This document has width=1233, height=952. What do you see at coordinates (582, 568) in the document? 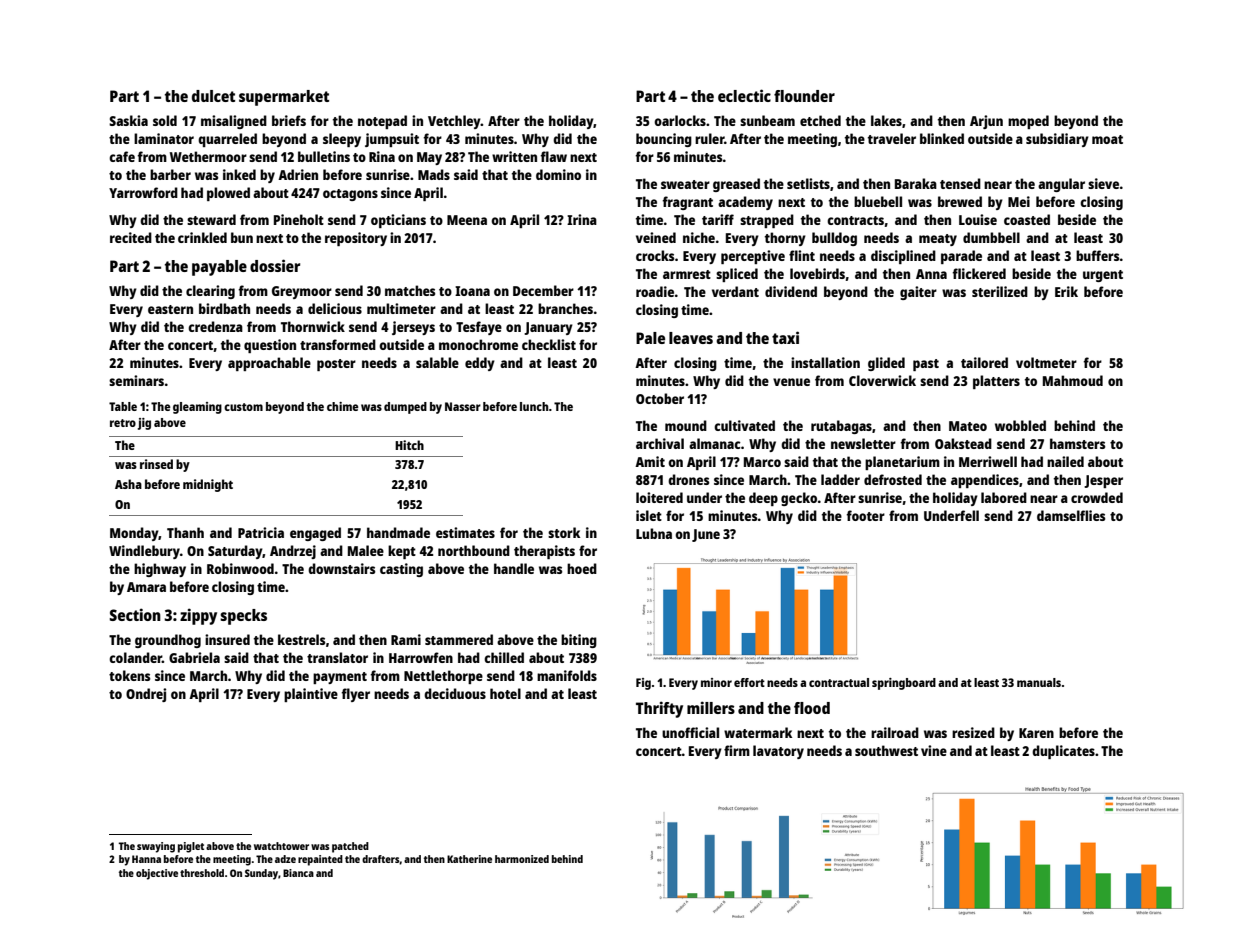
I see `hoed` at bounding box center [582, 568].
